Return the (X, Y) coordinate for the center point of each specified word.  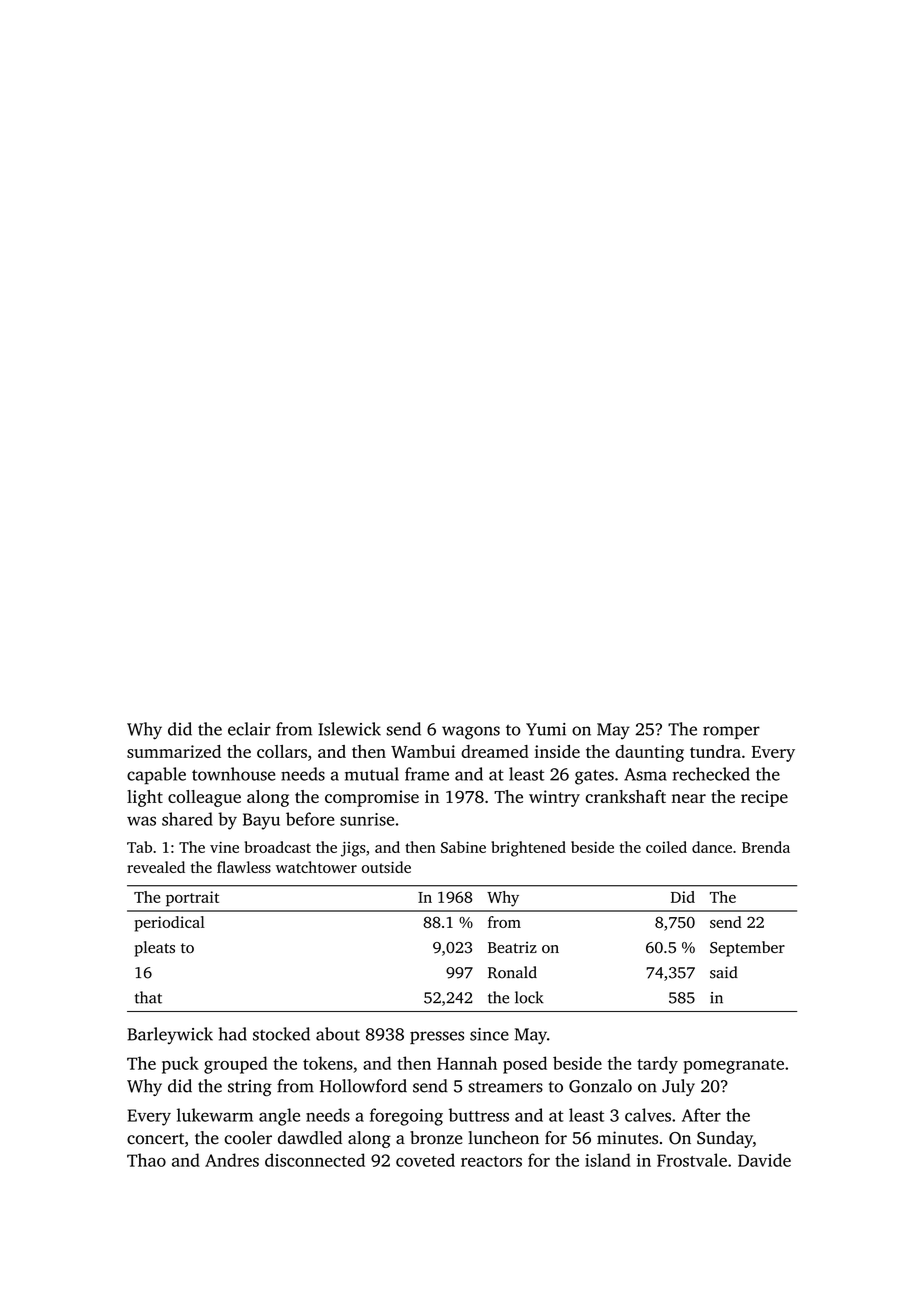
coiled (666, 847)
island (608, 1160)
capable (156, 776)
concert (155, 1139)
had (233, 1034)
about (338, 1034)
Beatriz (512, 947)
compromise (372, 798)
